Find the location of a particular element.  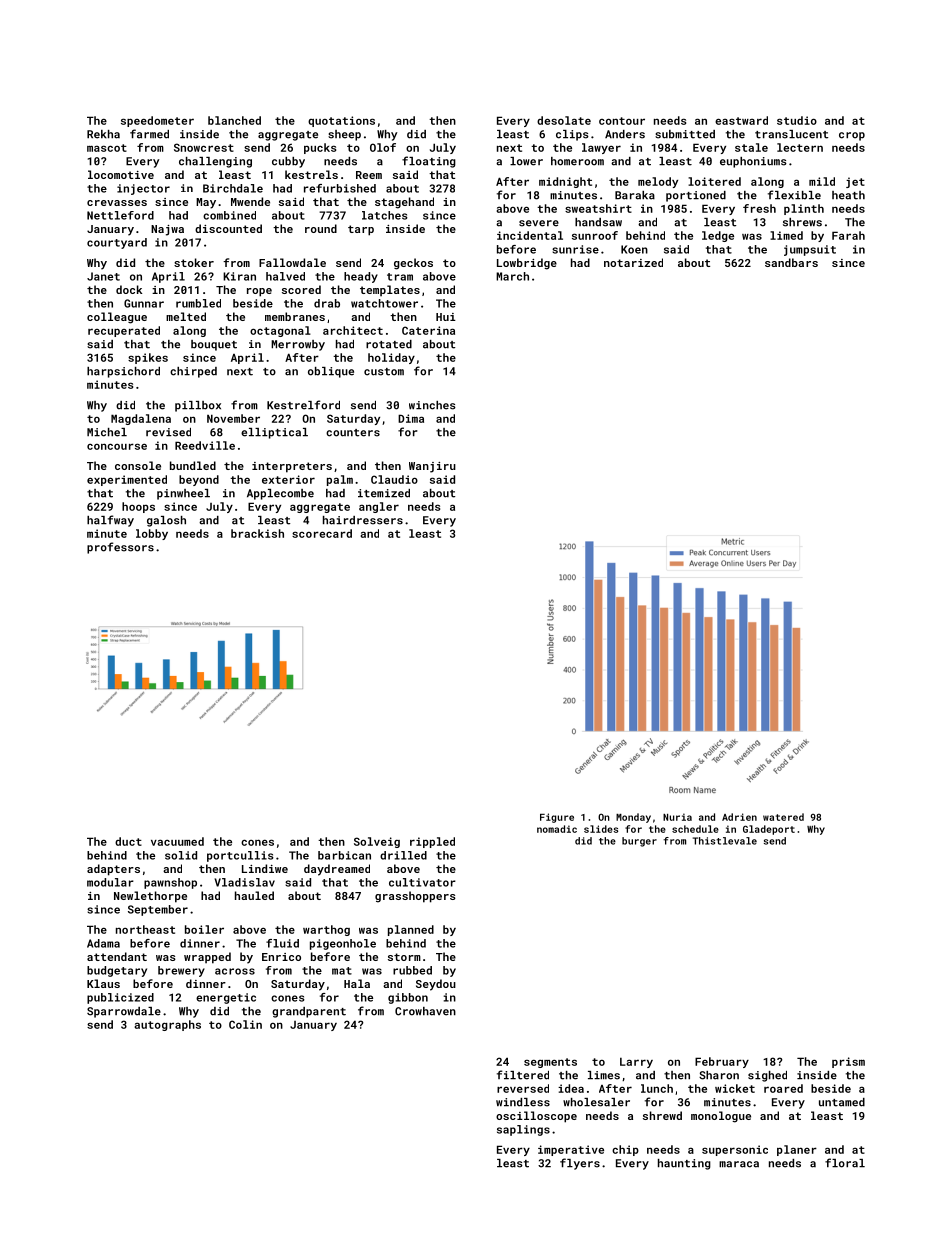

Koen is located at coordinates (634, 249).
